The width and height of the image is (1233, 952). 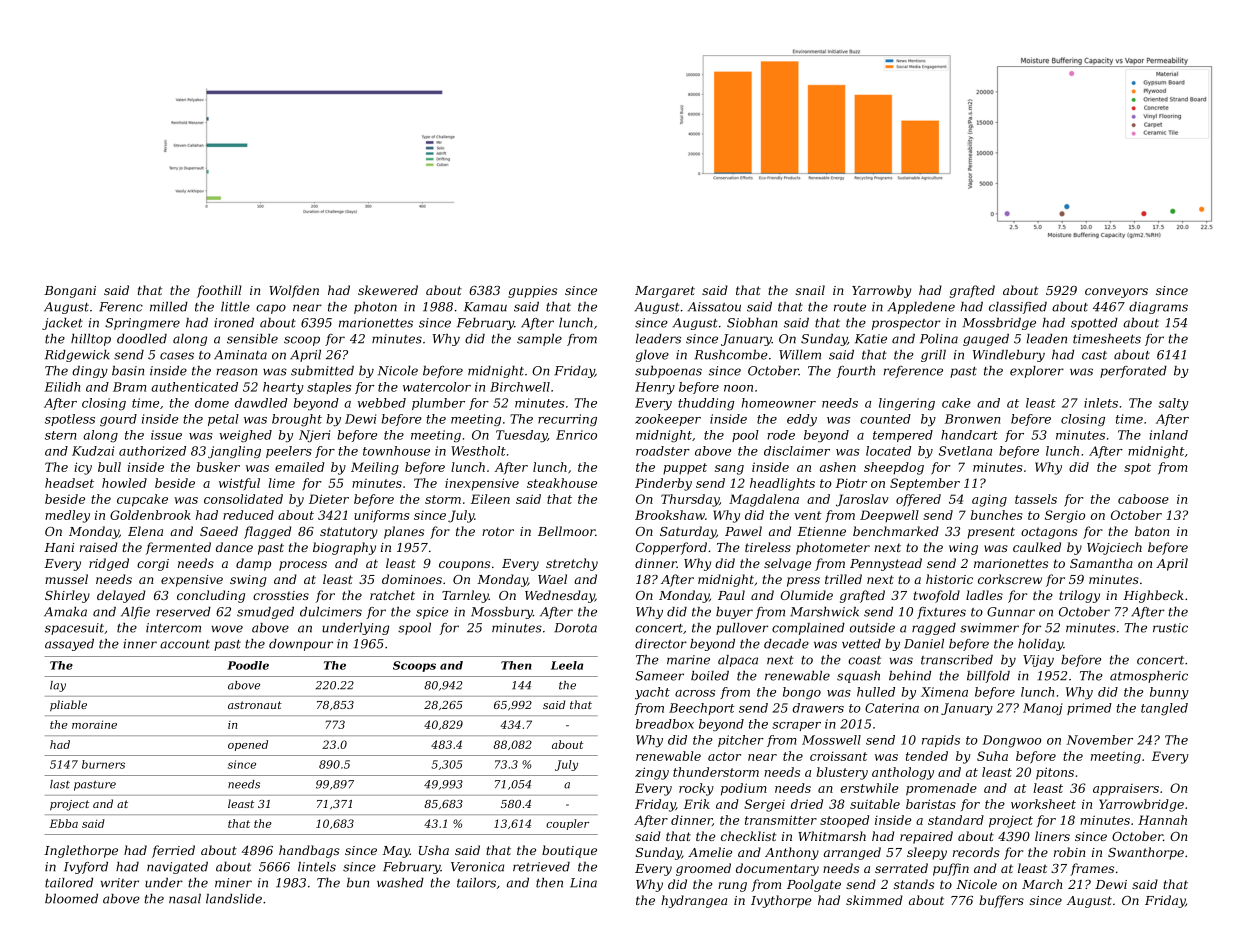 I want to click on conveyors, so click(x=1116, y=293).
